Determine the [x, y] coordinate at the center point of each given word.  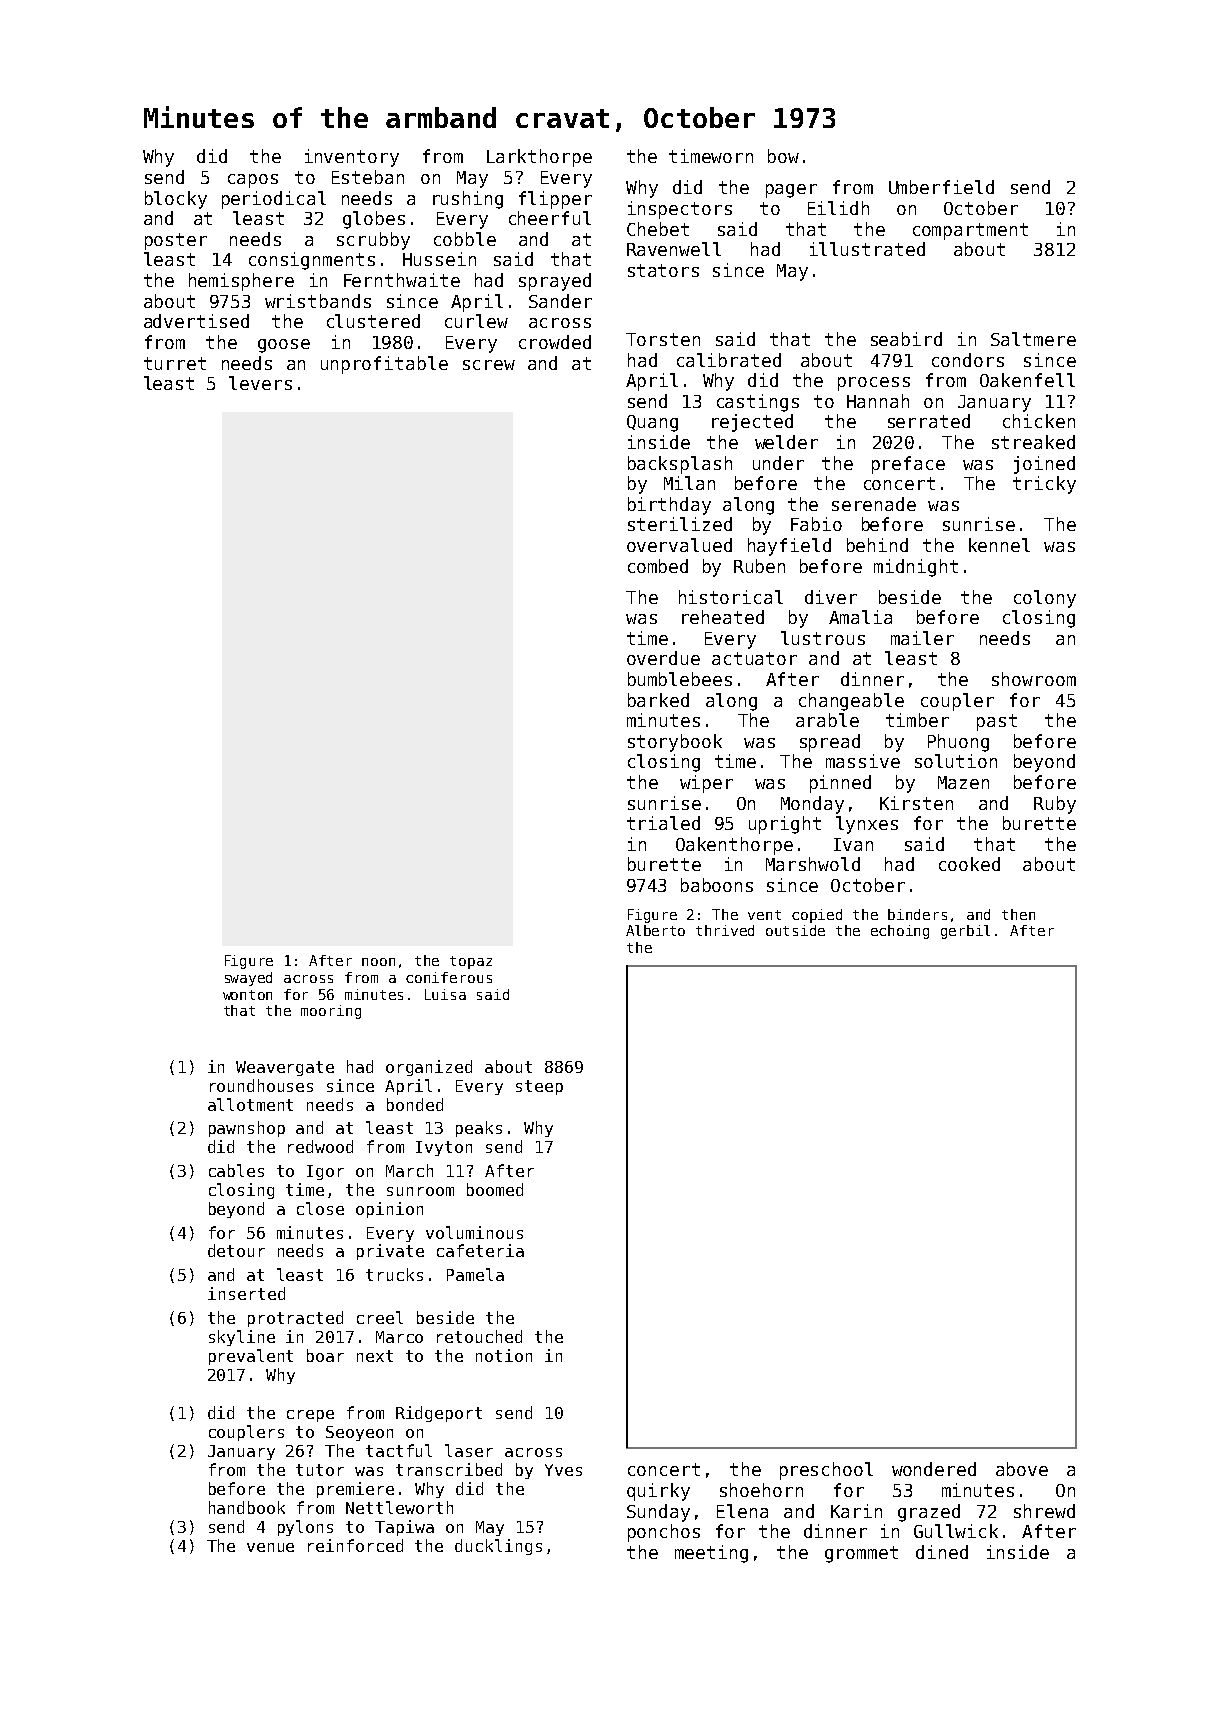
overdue [663, 658]
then [1018, 914]
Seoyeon [359, 1433]
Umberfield [941, 187]
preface [908, 465]
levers [260, 383]
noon [378, 962]
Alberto [655, 930]
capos [253, 181]
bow [783, 156]
